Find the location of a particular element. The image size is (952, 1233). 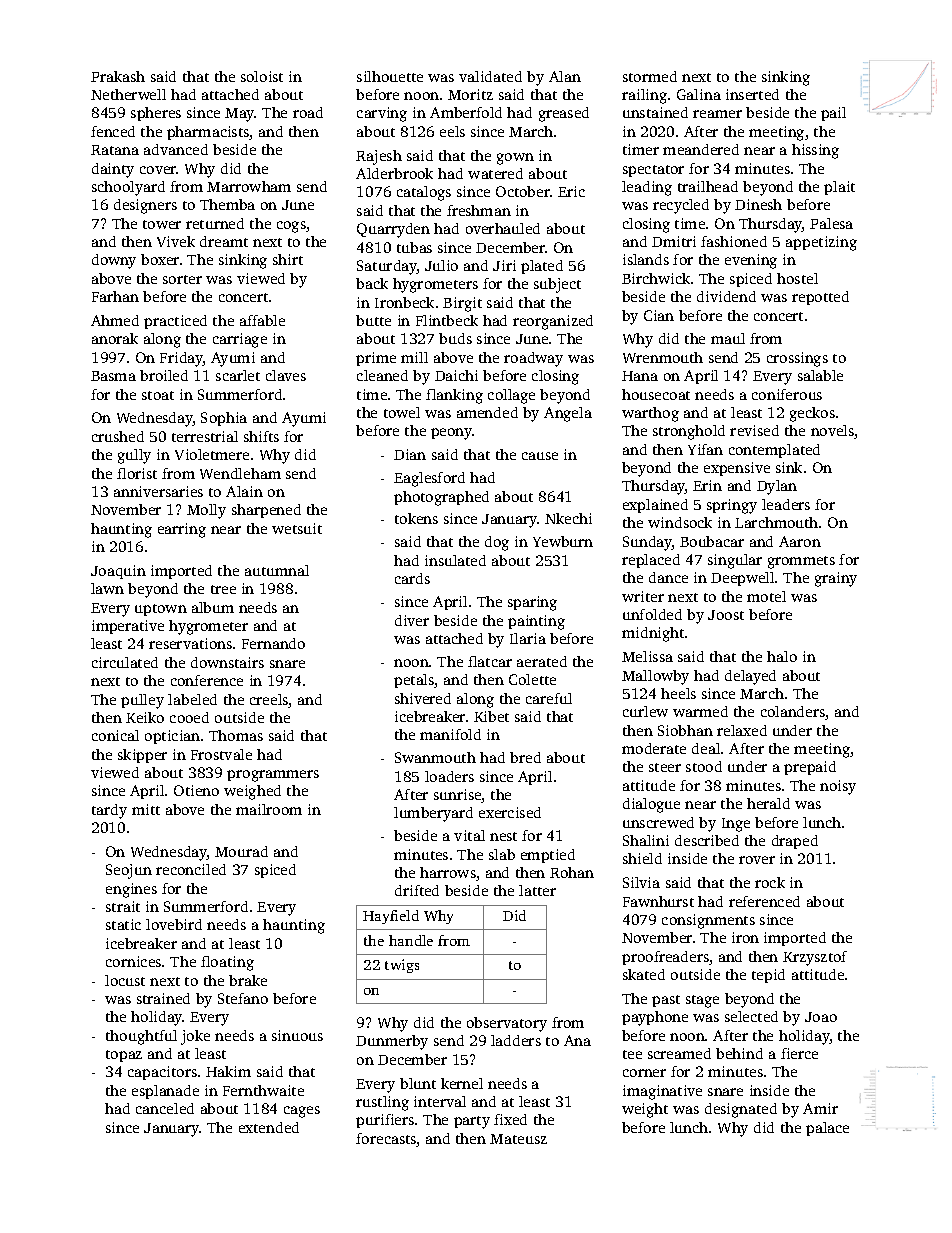

screamed is located at coordinates (679, 1053).
